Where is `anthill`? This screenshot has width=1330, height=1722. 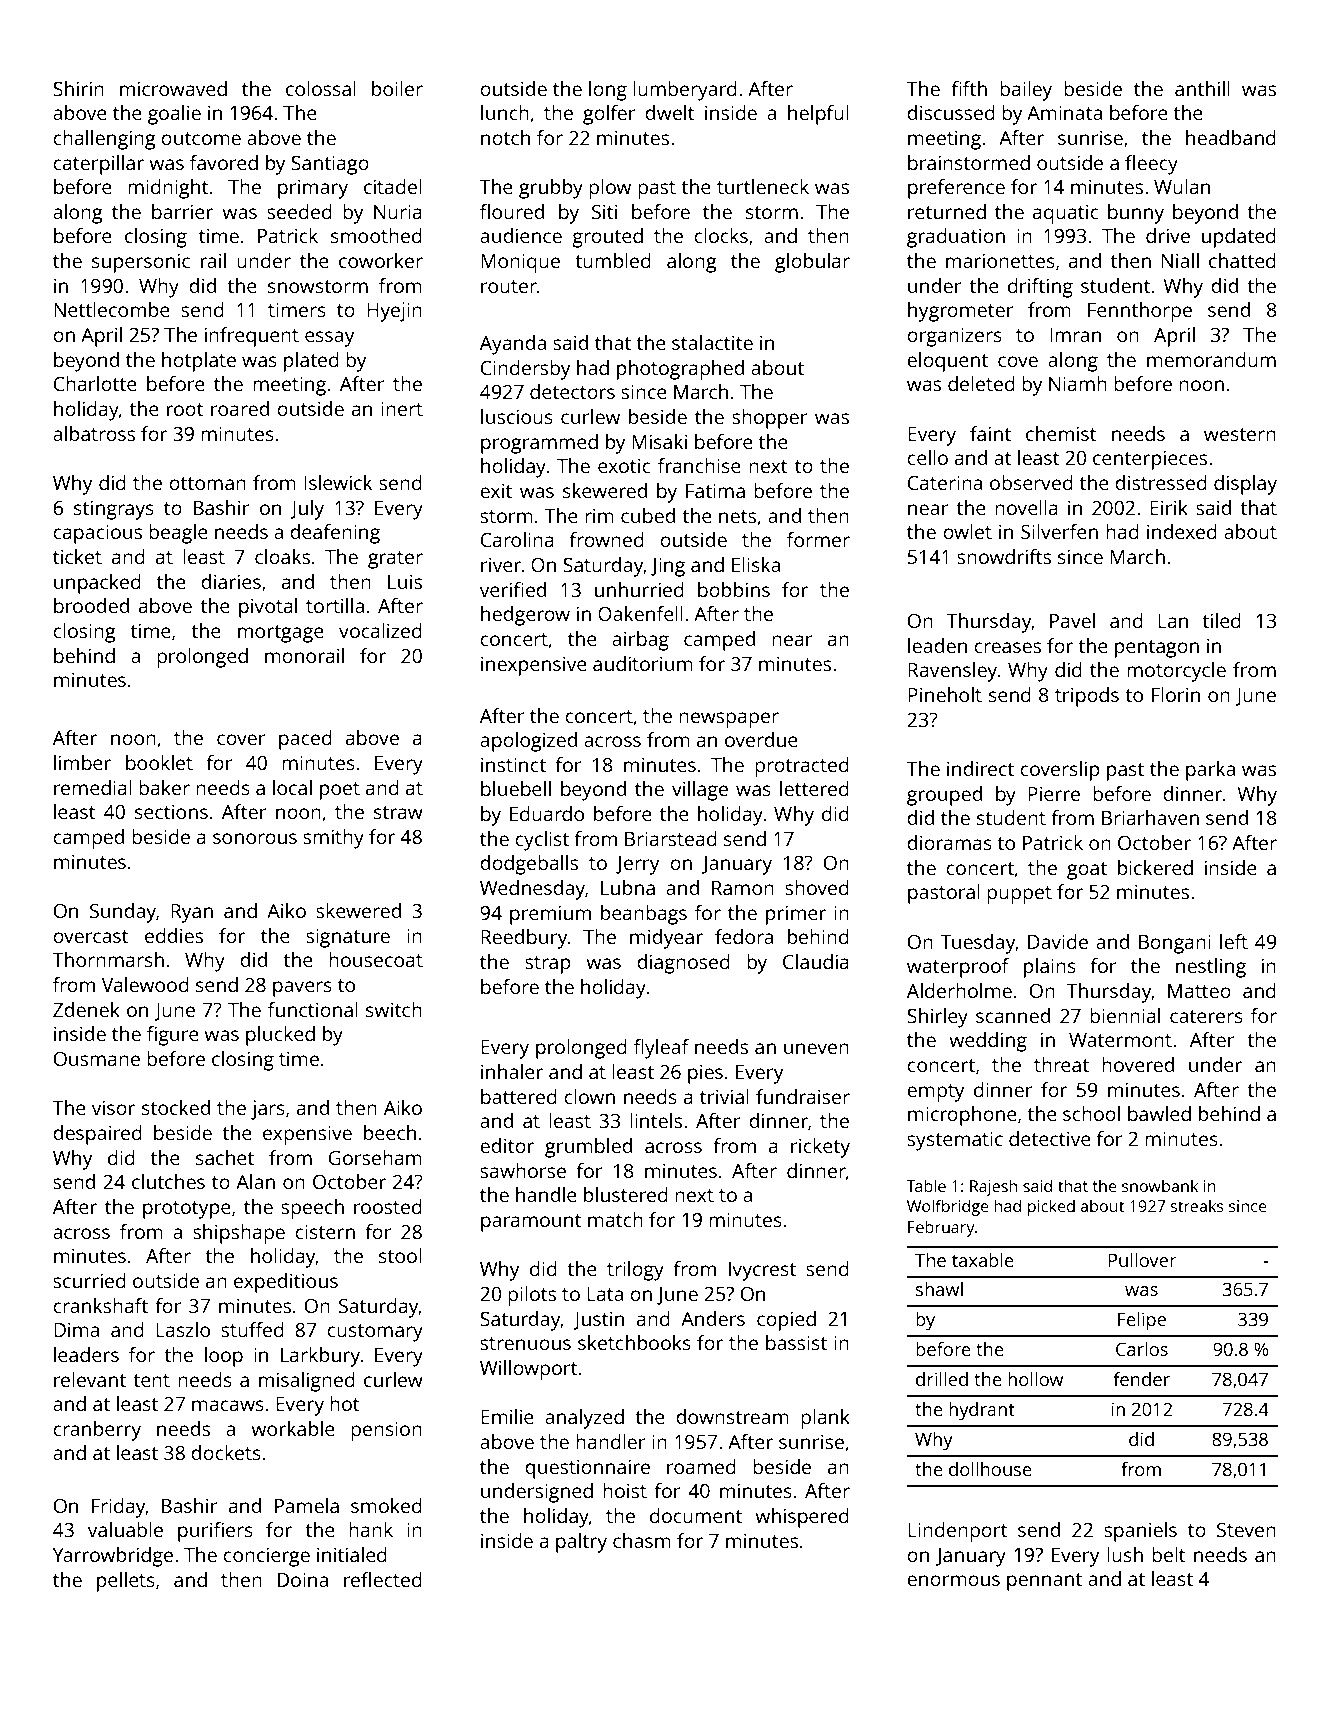 anthill is located at coordinates (1202, 88).
